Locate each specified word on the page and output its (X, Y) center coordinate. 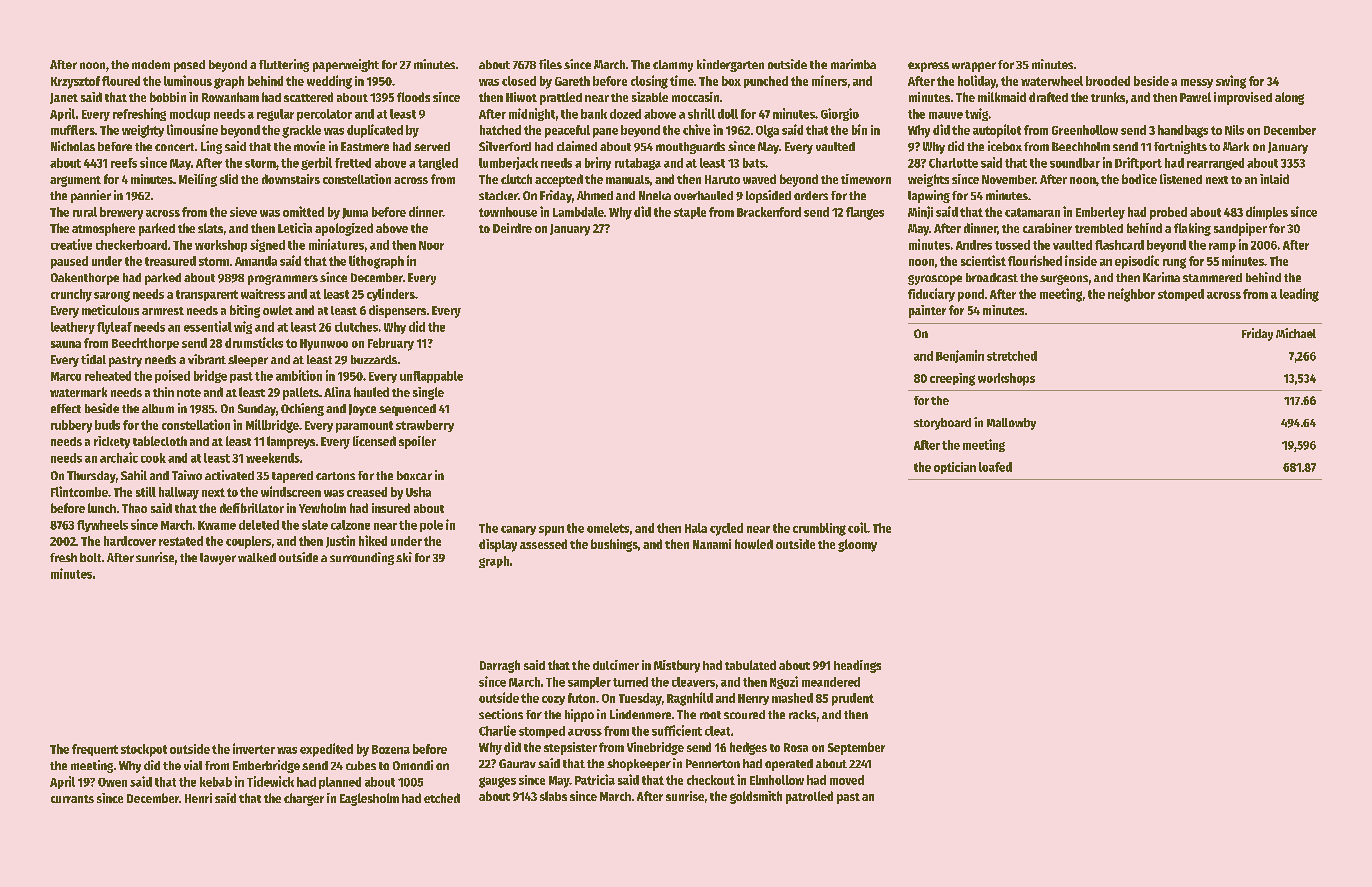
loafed (995, 467)
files (550, 64)
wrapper (974, 67)
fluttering (284, 65)
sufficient (677, 730)
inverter (254, 748)
